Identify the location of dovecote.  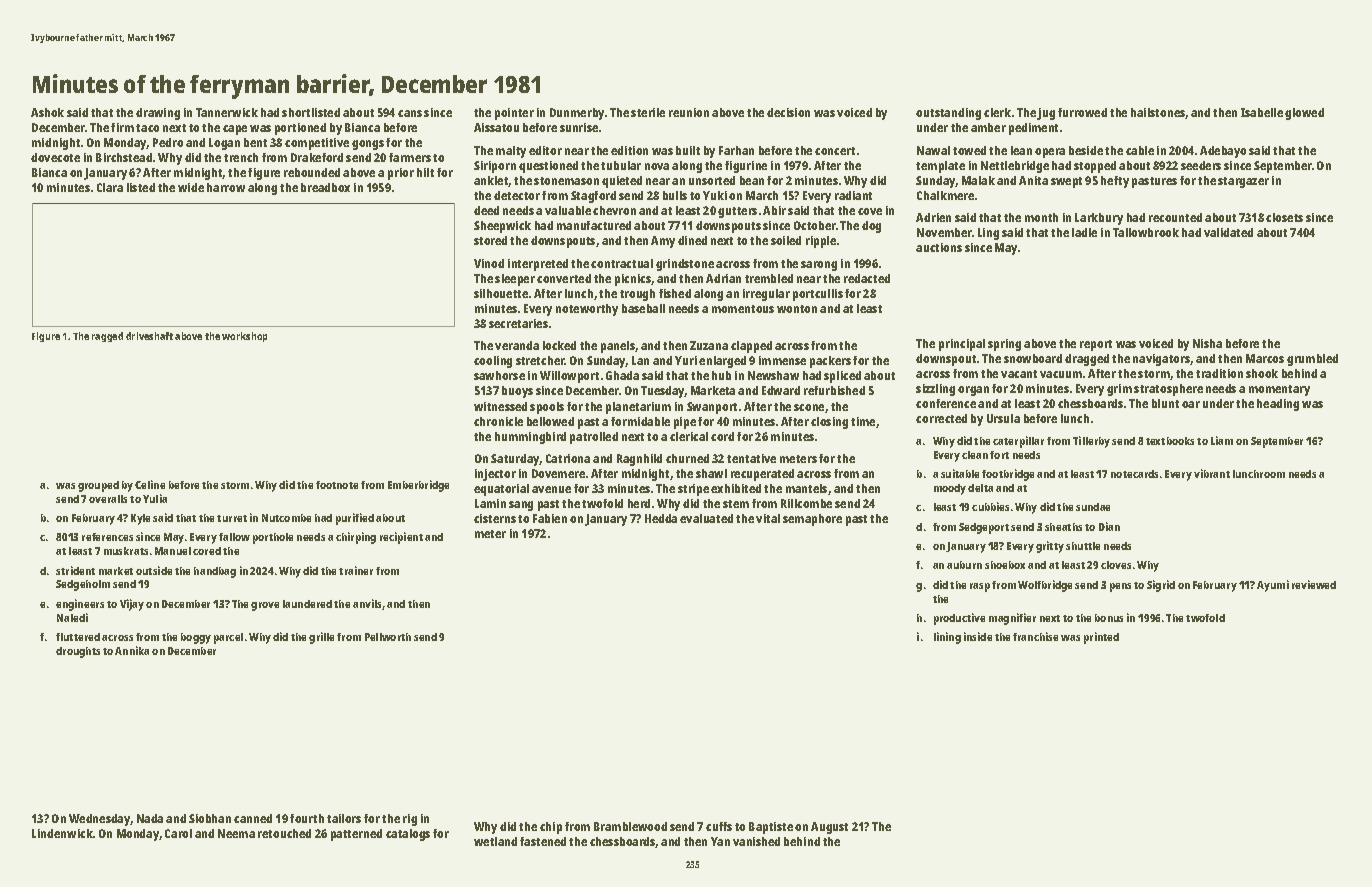
(55, 157).
